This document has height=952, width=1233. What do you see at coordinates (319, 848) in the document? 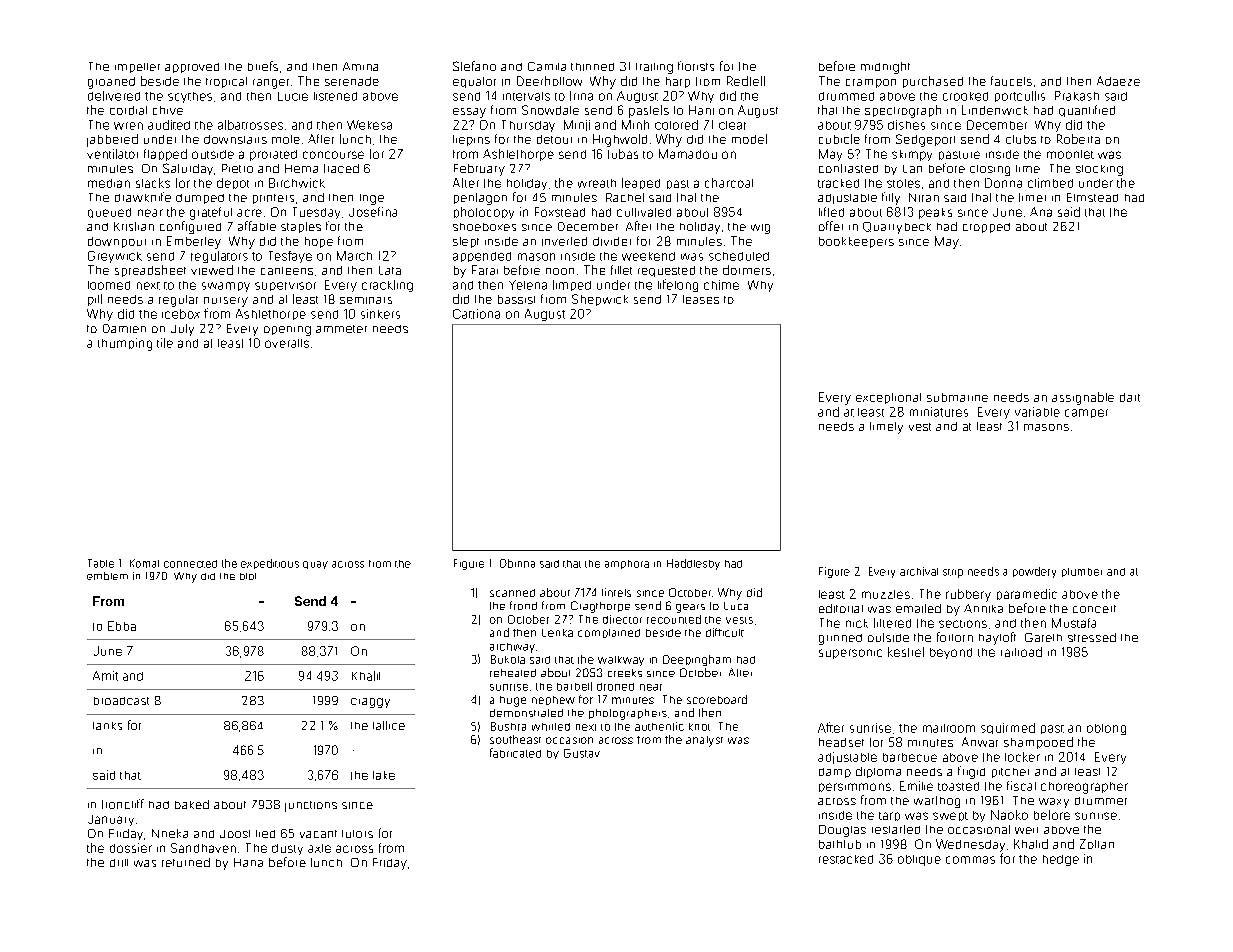
I see `axle` at bounding box center [319, 848].
